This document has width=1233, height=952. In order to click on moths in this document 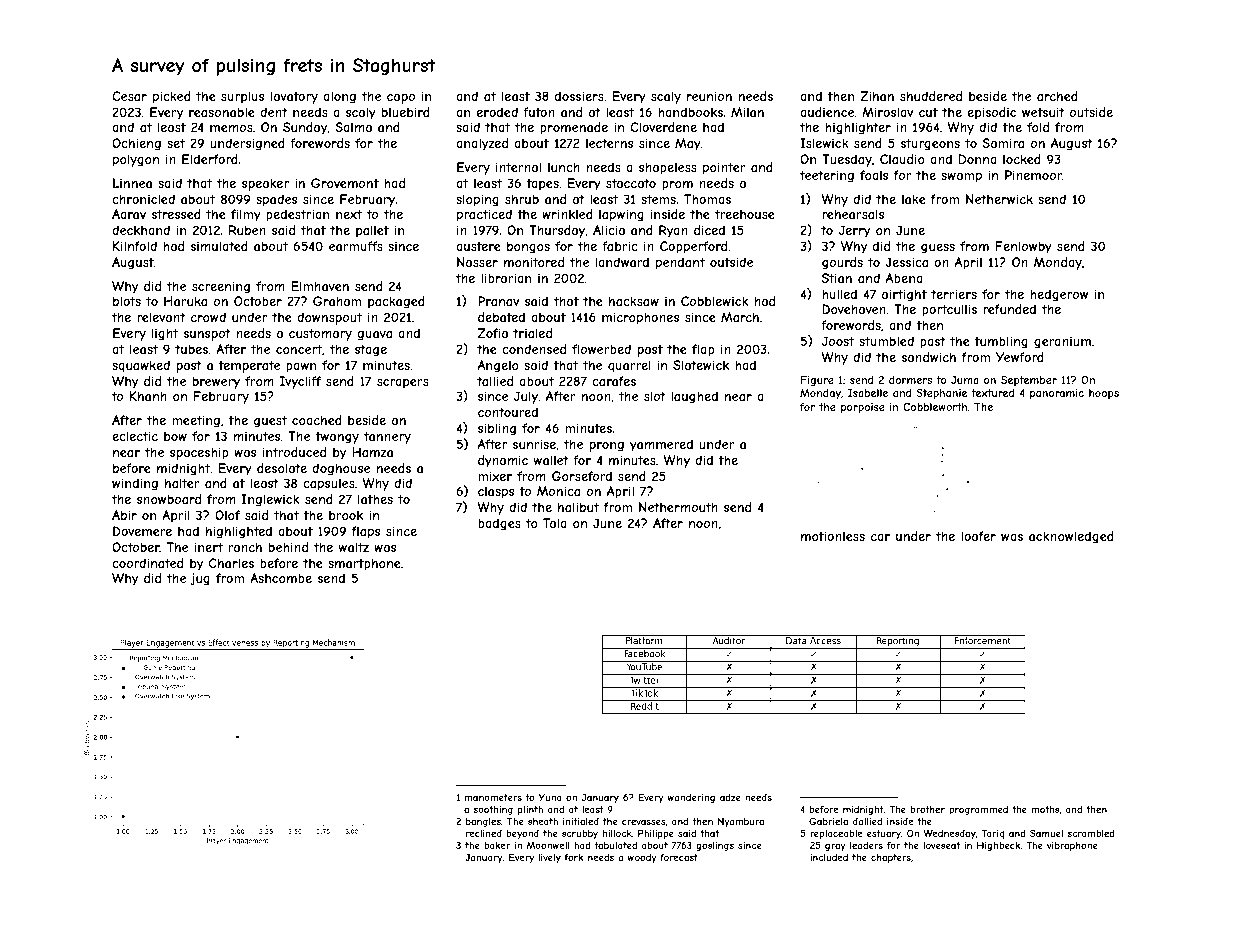, I will do `click(1045, 809)`.
